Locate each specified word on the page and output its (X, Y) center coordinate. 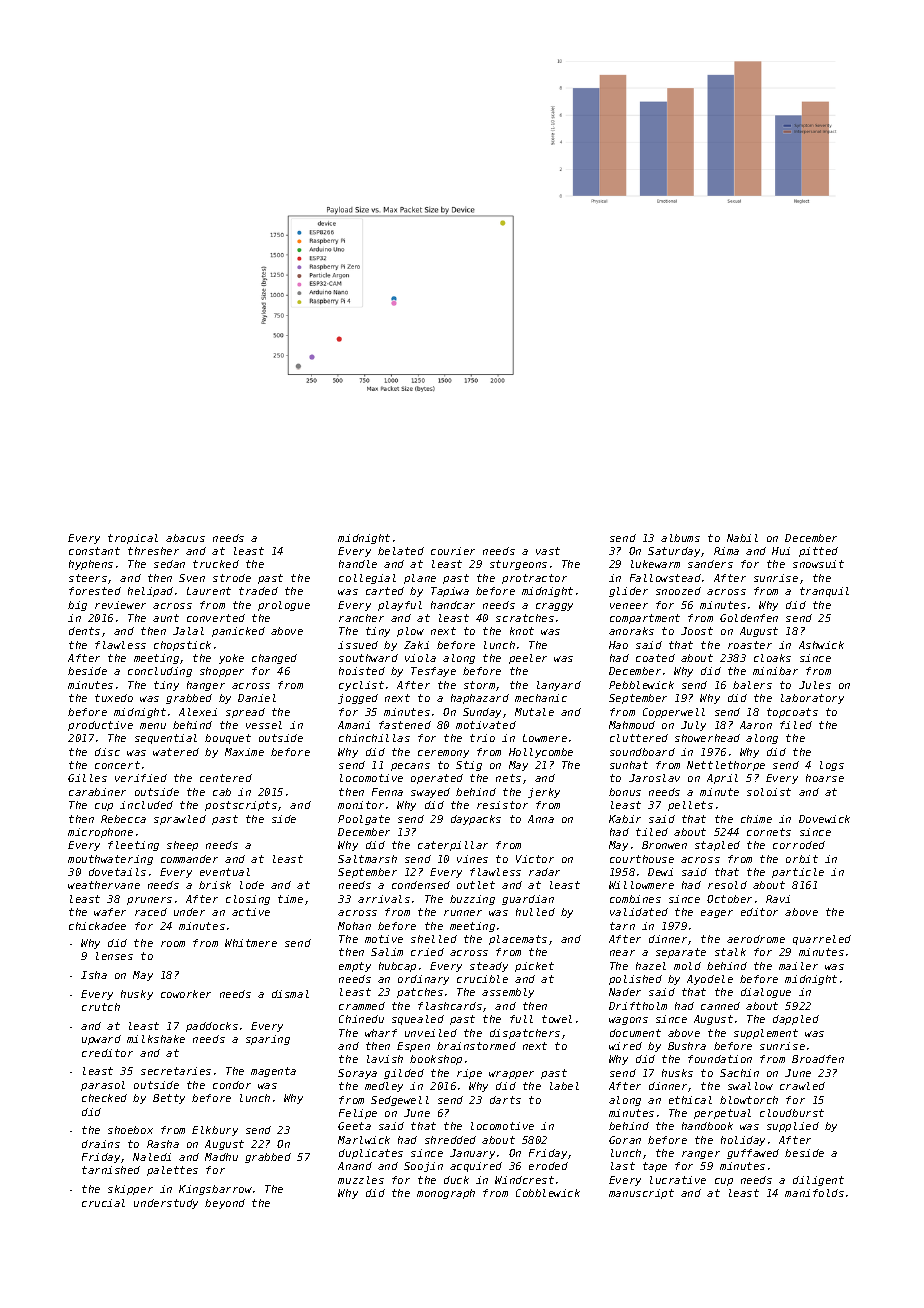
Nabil (742, 538)
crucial (103, 1203)
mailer (798, 966)
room (173, 944)
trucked (216, 564)
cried (427, 952)
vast (548, 551)
